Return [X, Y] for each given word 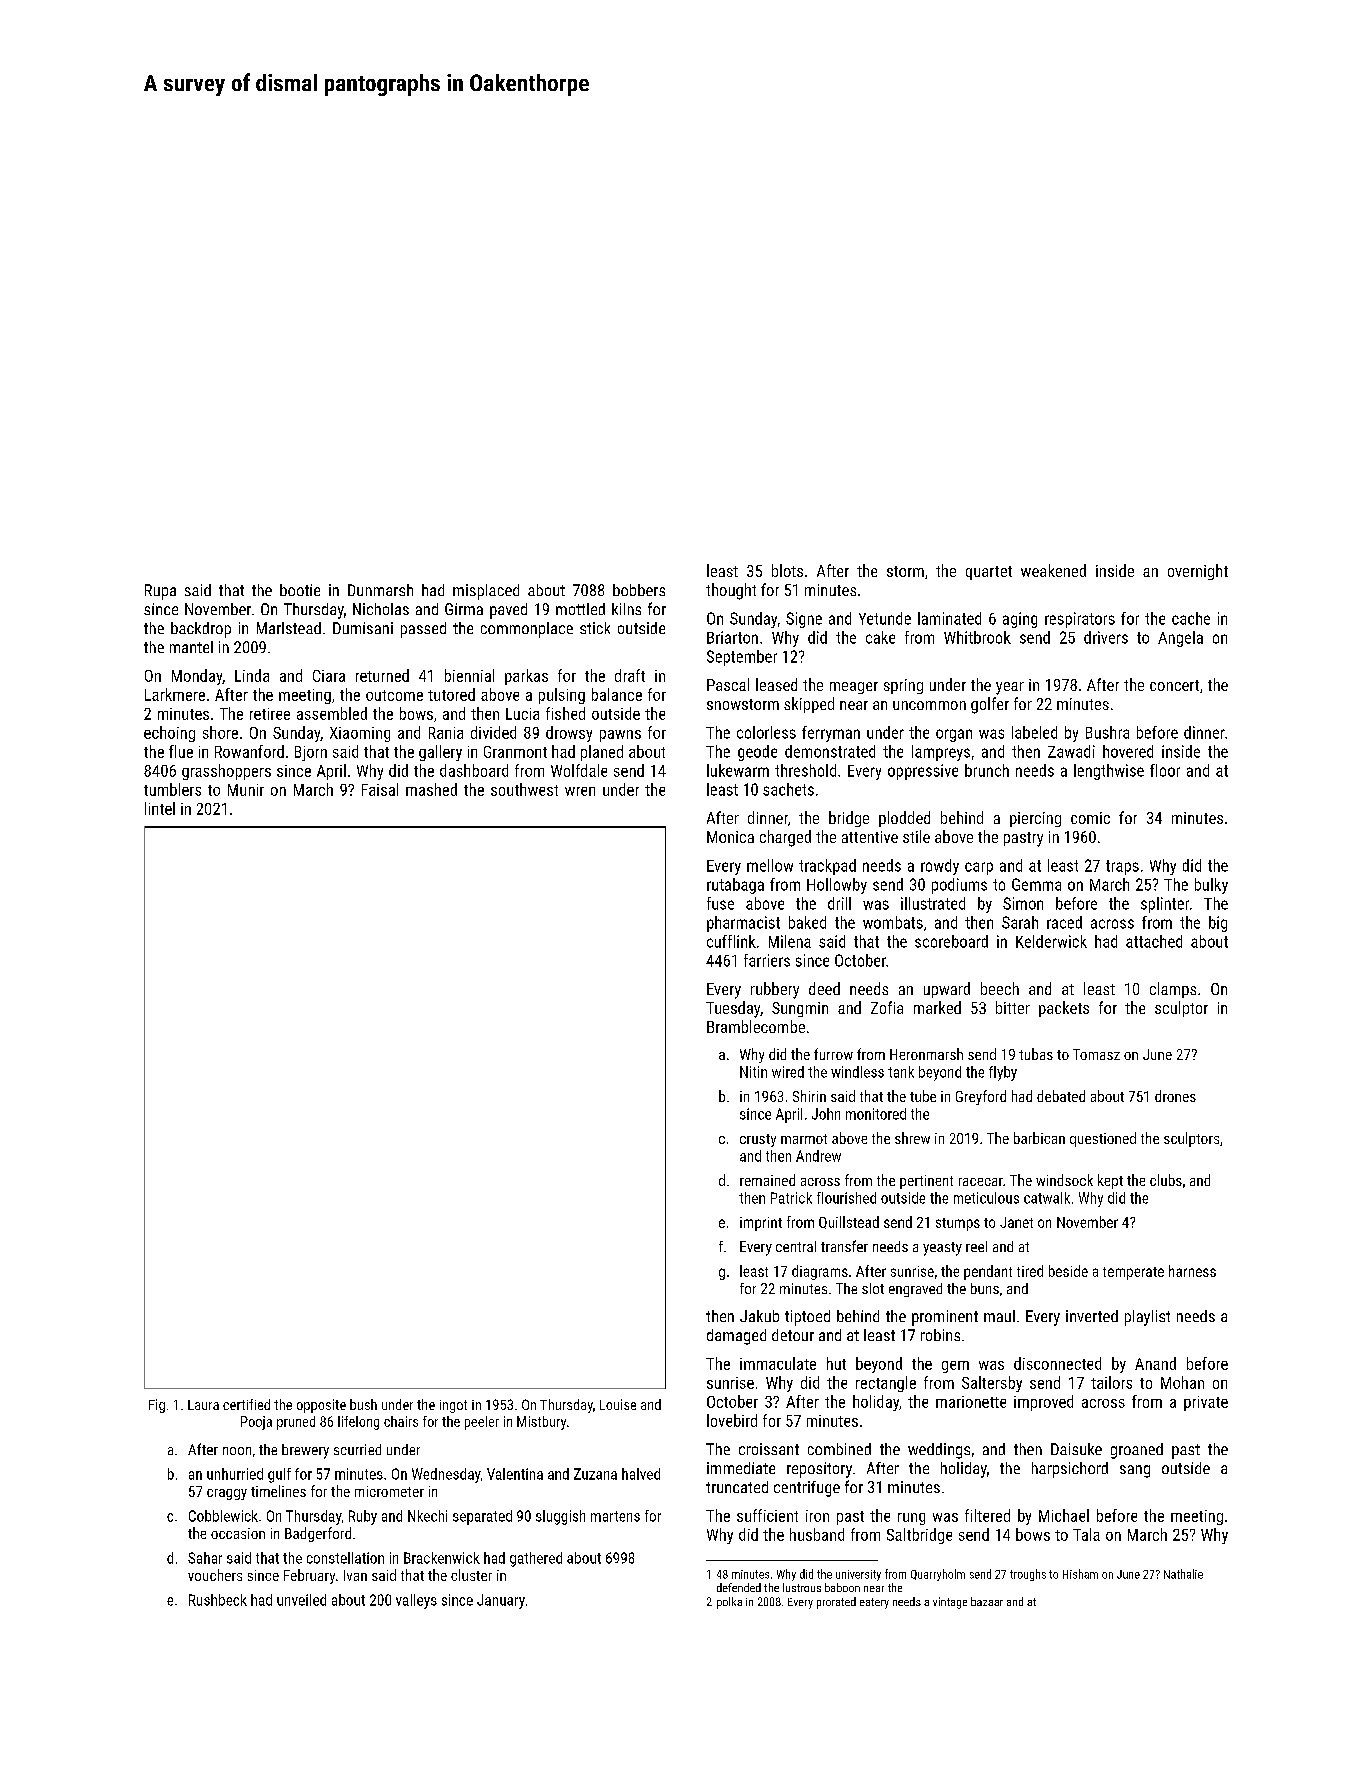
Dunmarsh [380, 590]
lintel [160, 808]
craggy [227, 1494]
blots [787, 570]
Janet [1016, 1222]
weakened [1053, 570]
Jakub [759, 1316]
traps [1122, 867]
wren [580, 791]
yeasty [942, 1249]
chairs [401, 1421]
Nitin [753, 1072]
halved [641, 1474]
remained [767, 1180]
